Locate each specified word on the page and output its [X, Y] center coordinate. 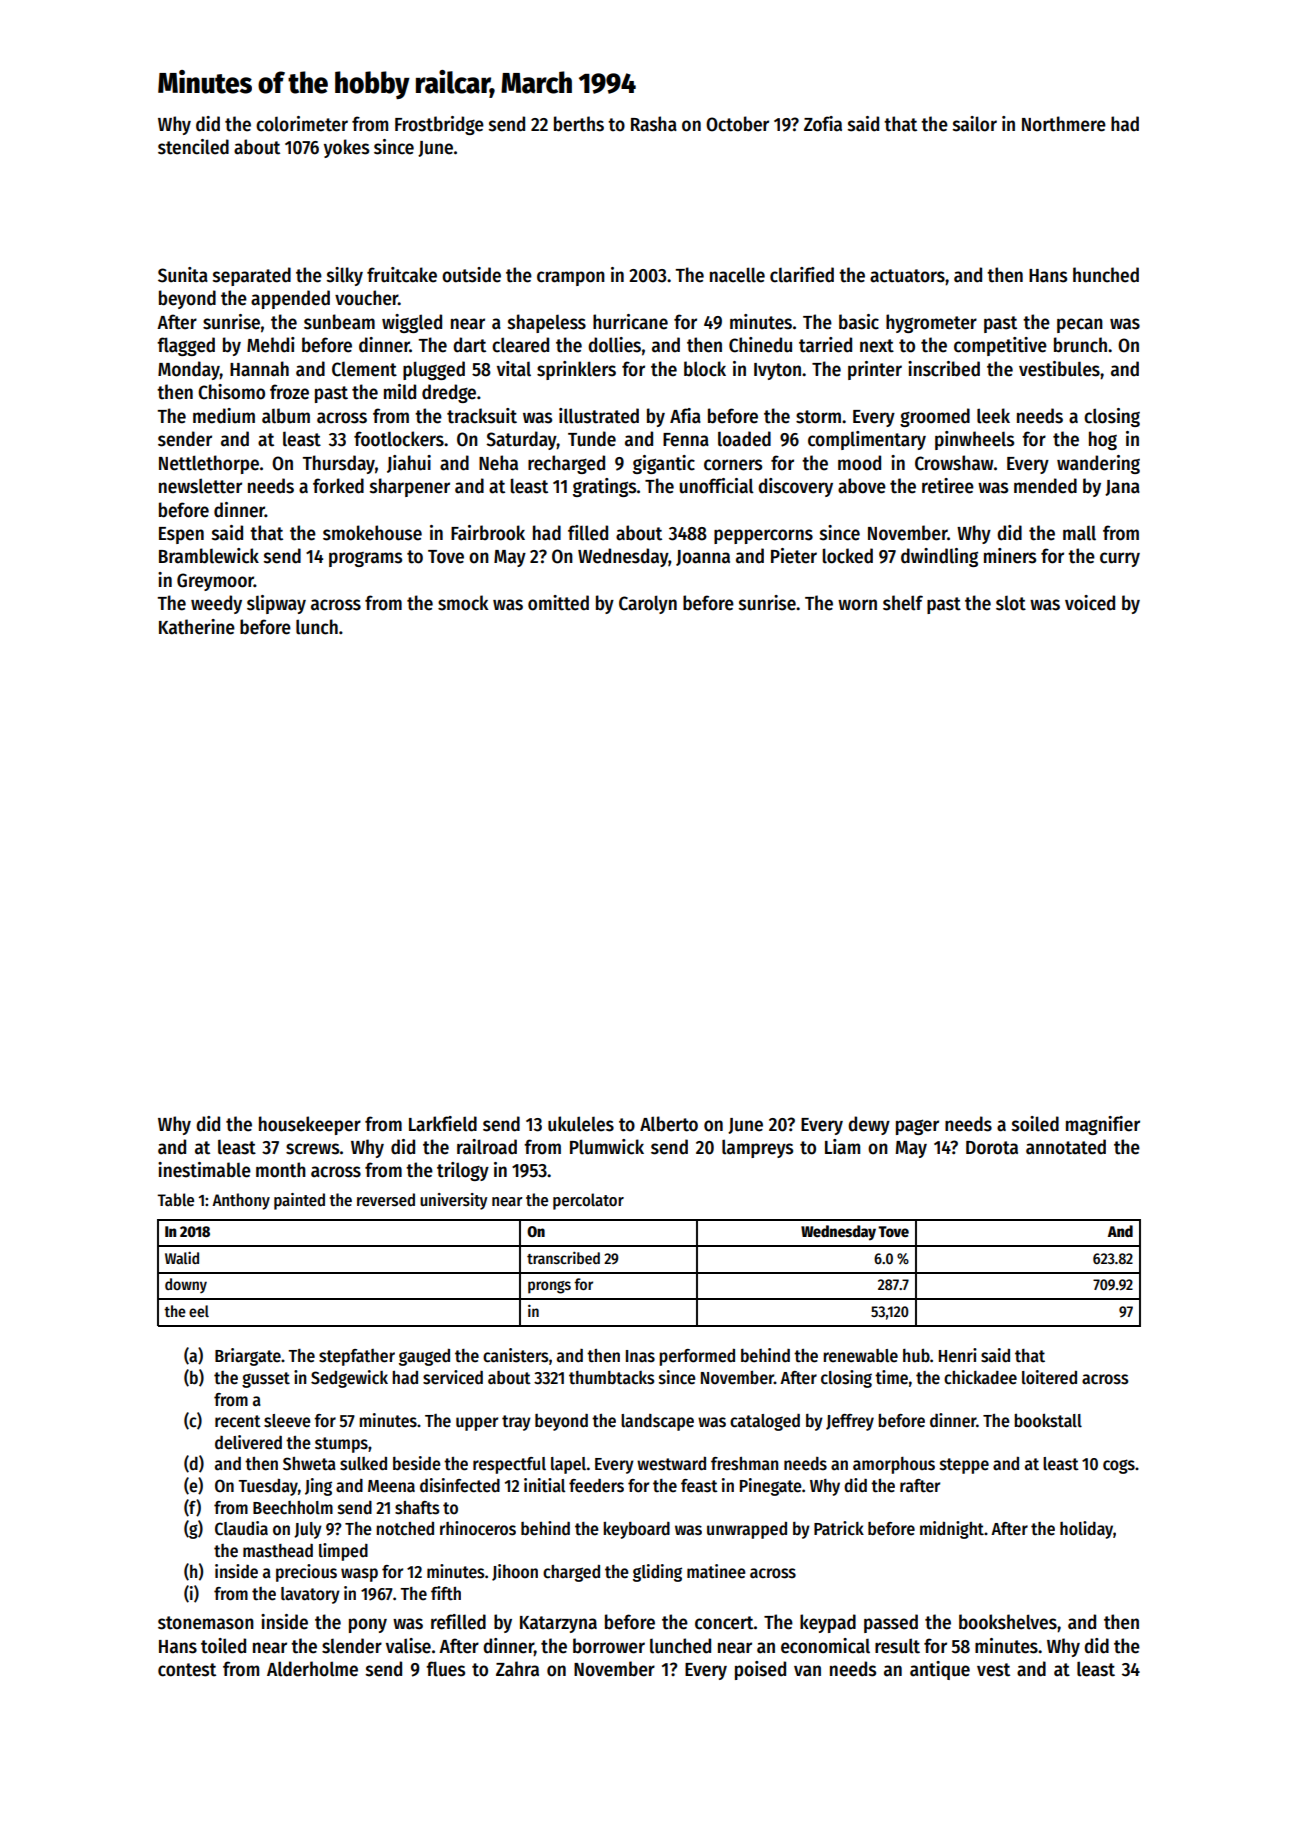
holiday [1086, 1530]
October [737, 124]
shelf [903, 603]
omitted [558, 603]
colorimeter [302, 124]
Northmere [1064, 124]
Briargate [248, 1357]
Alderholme [312, 1669]
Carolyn [648, 604]
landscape [657, 1422]
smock [463, 603]
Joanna [703, 558]
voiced [1090, 603]
